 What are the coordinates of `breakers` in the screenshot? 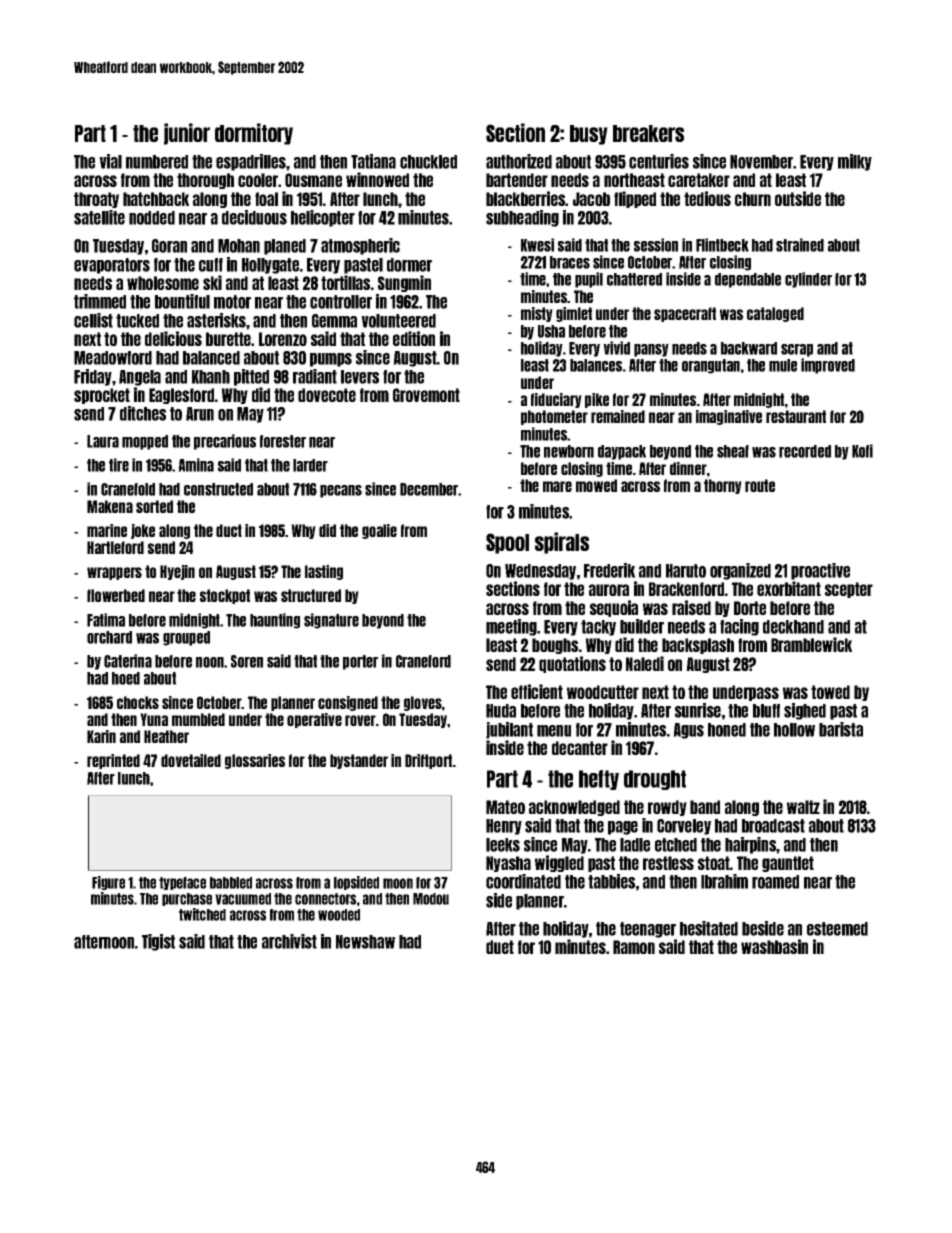 It's located at (648, 133).
